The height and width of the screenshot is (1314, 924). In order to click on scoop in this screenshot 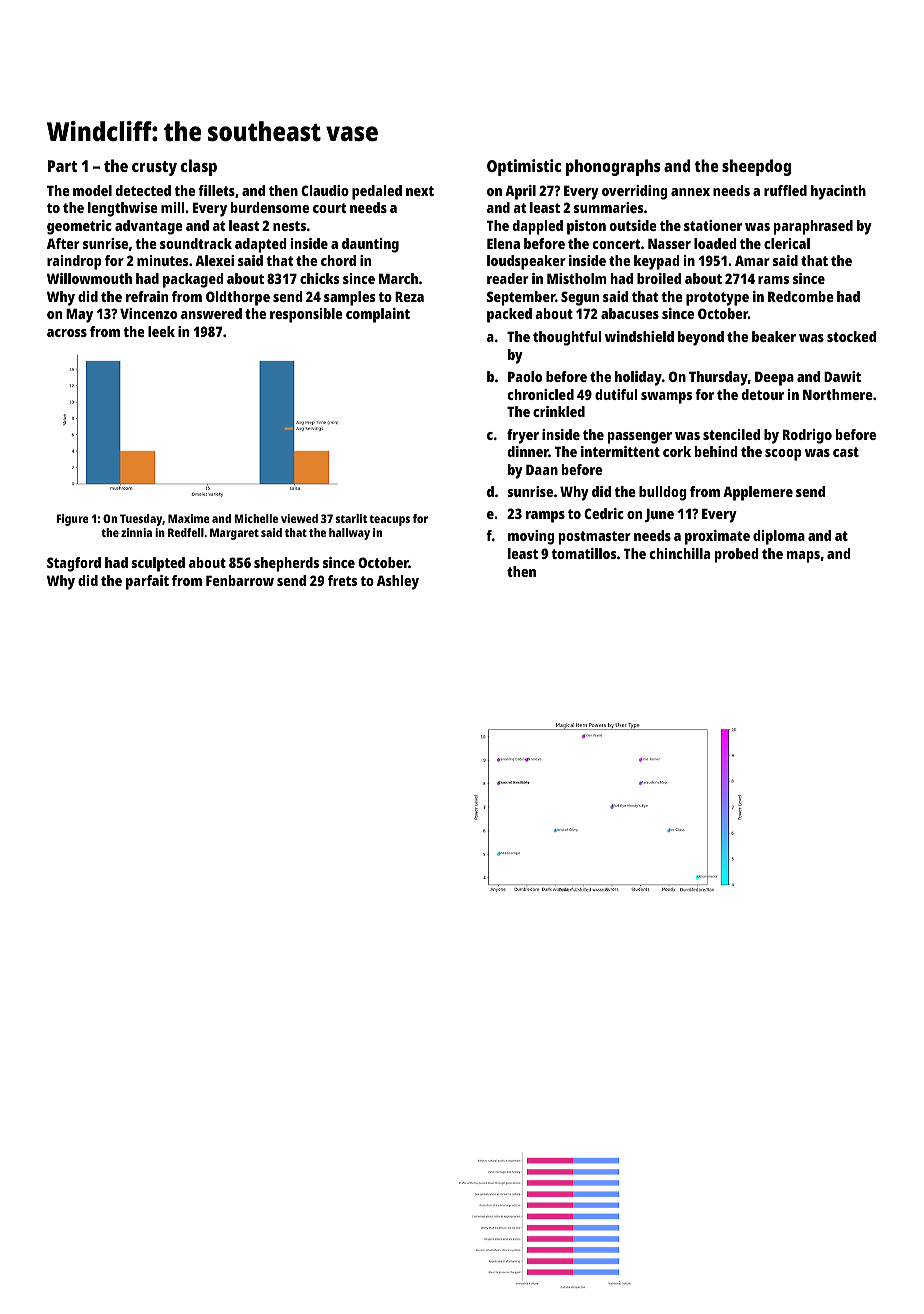, I will do `click(783, 455)`.
